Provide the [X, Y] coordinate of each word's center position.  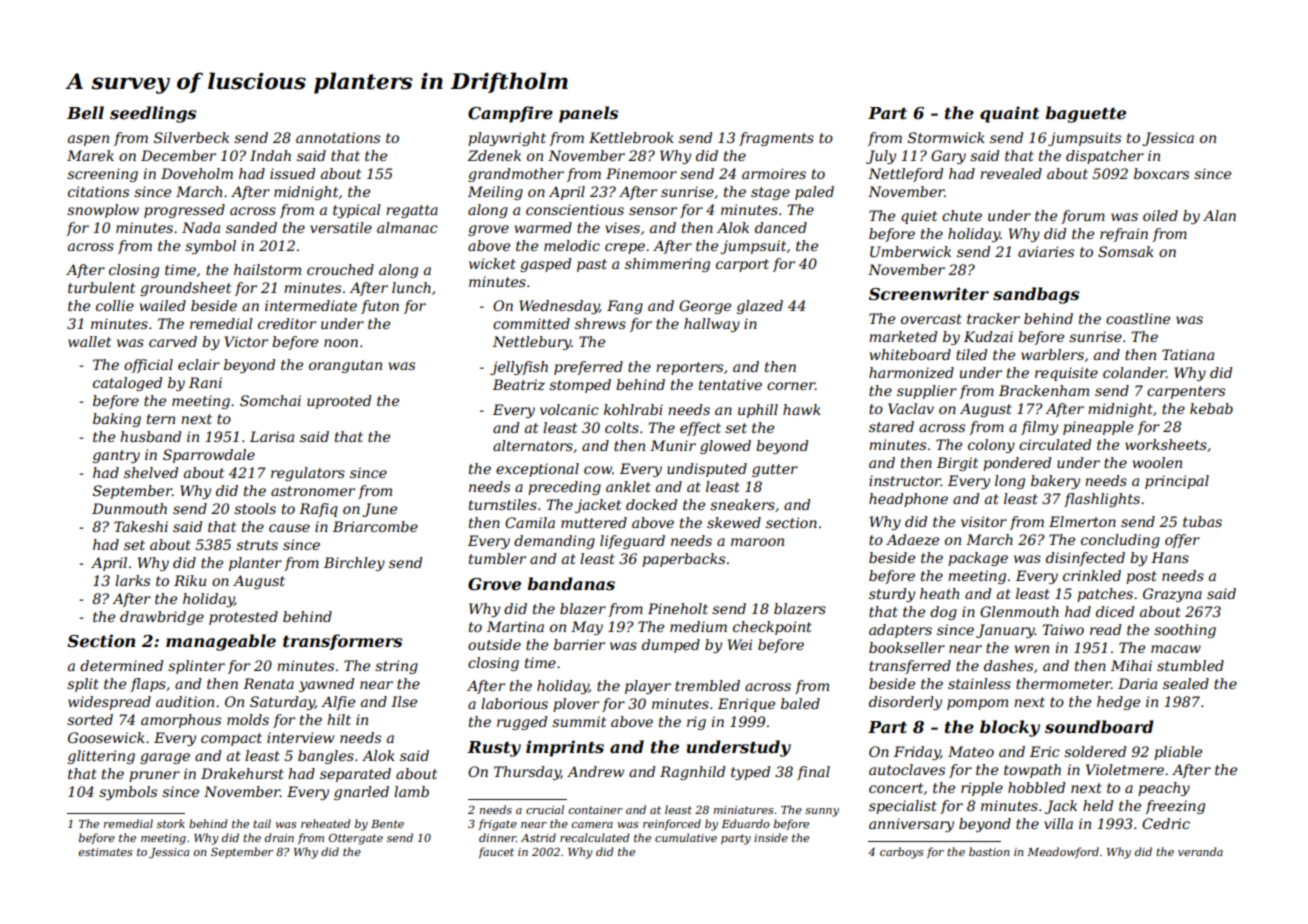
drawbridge [162, 618]
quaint [1009, 114]
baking [117, 420]
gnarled [361, 793]
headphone [908, 500]
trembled [707, 685]
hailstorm [267, 269]
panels [588, 114]
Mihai [1131, 665]
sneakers [742, 504]
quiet [919, 217]
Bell [85, 112]
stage [770, 193]
